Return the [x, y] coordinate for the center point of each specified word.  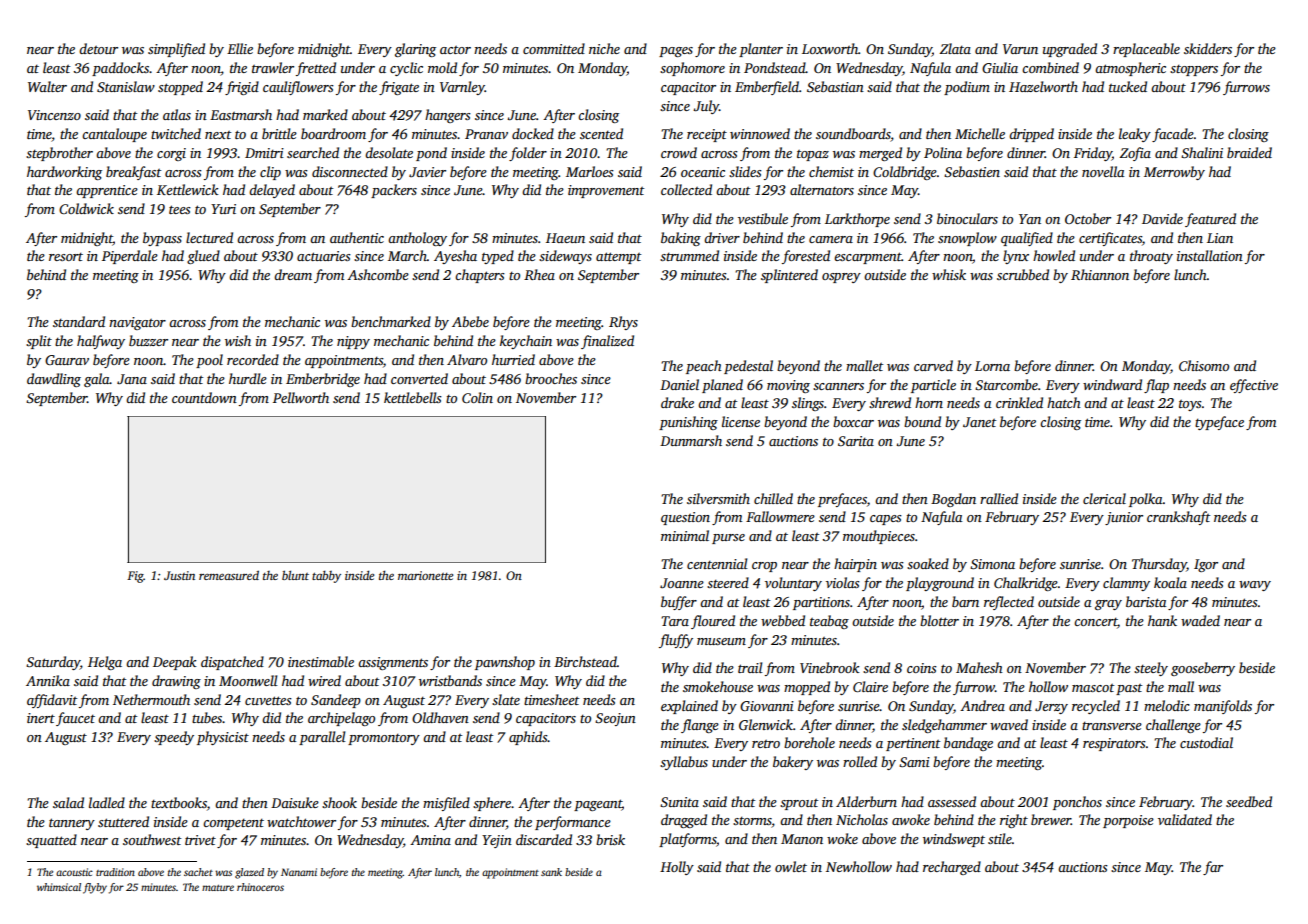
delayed [272, 191]
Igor [1206, 565]
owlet [791, 866]
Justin [179, 575]
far [1213, 868]
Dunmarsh [691, 440]
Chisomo [1204, 365]
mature [218, 888]
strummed [689, 255]
